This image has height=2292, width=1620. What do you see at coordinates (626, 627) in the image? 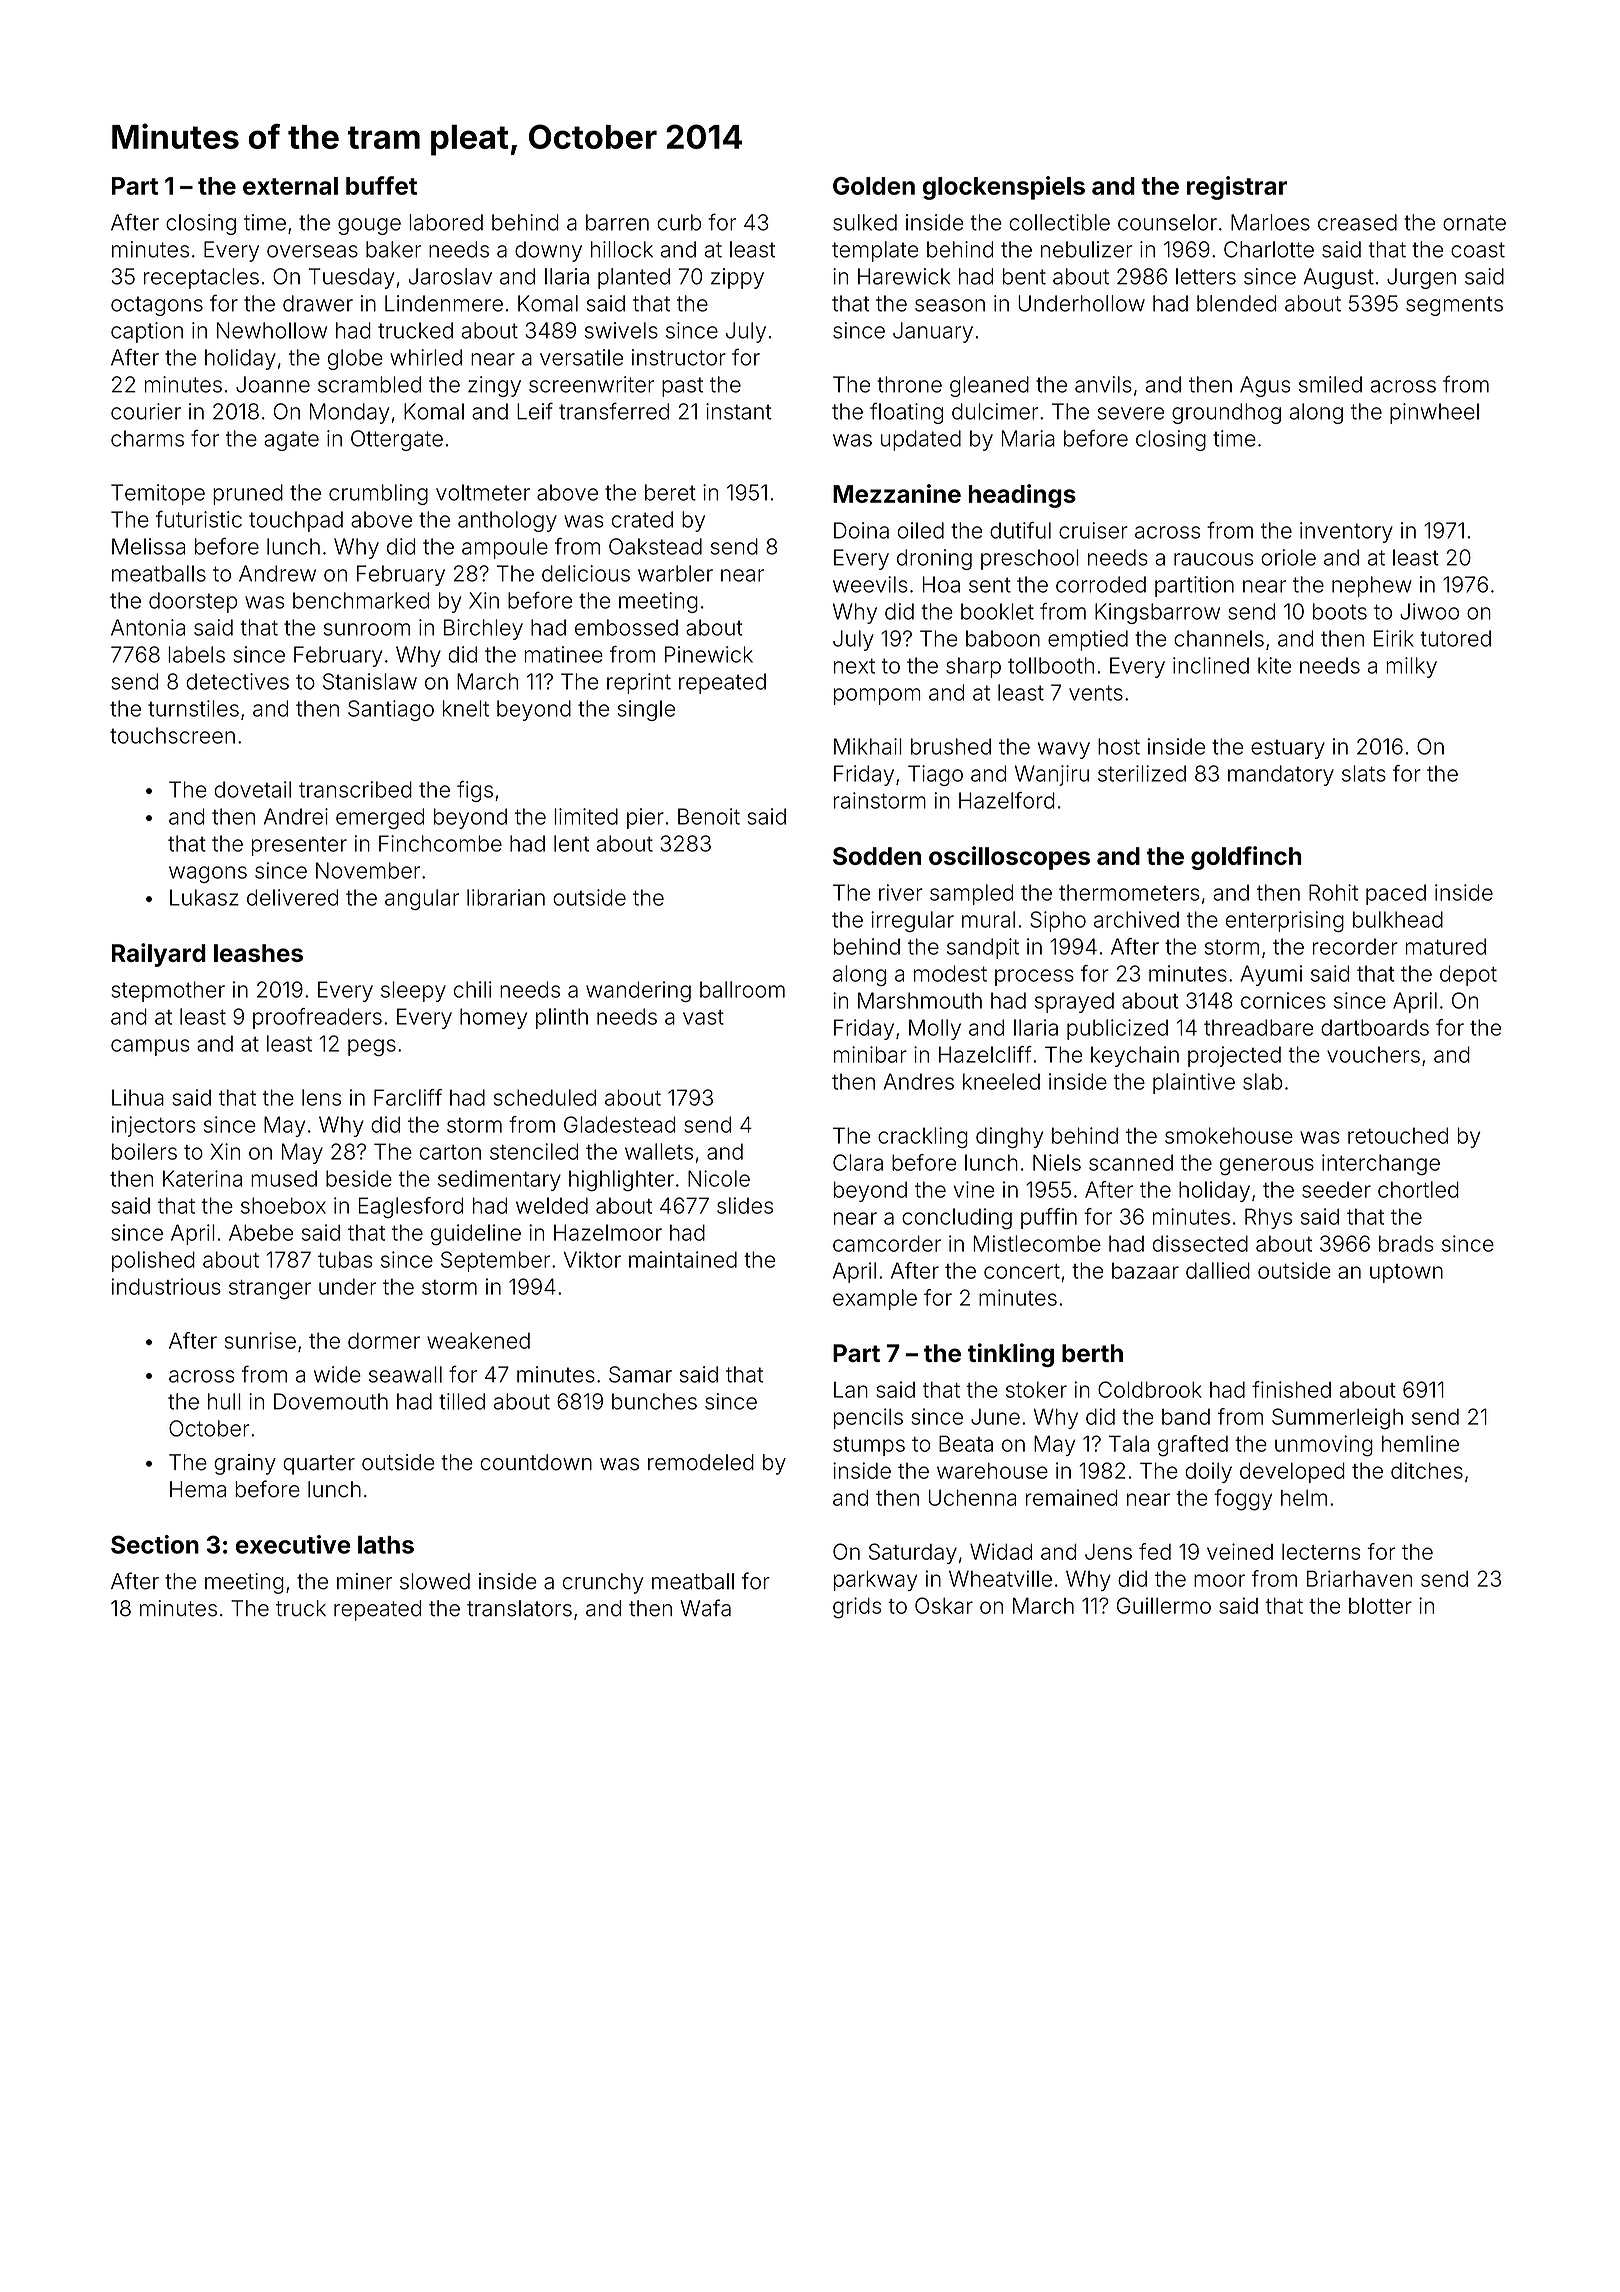
I see `embossed` at bounding box center [626, 627].
